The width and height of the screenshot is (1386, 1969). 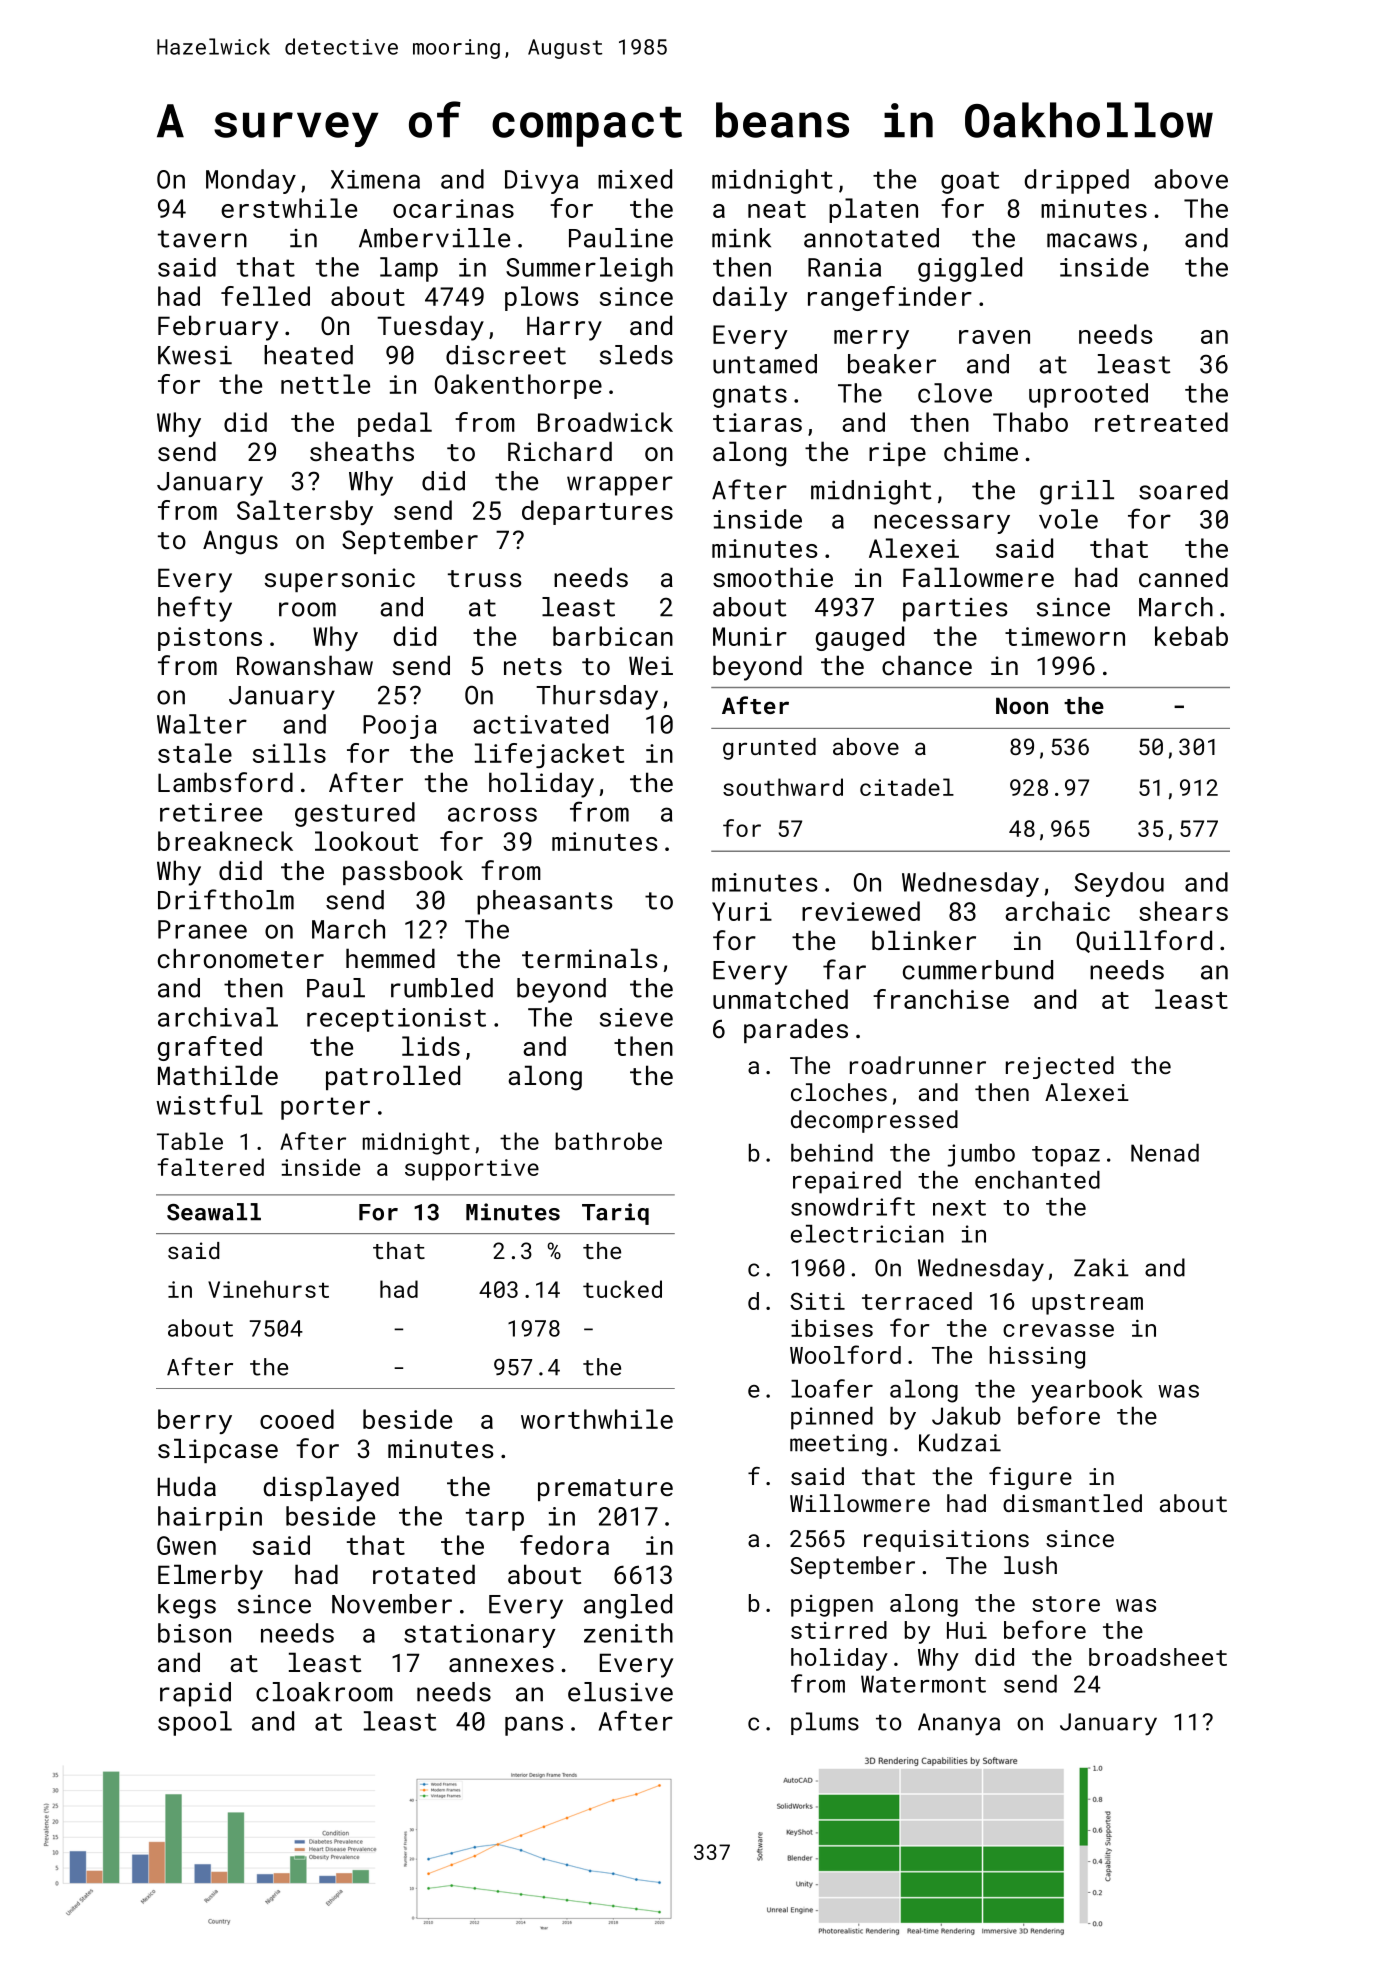 What do you see at coordinates (1022, 705) in the screenshot?
I see `Noon` at bounding box center [1022, 705].
